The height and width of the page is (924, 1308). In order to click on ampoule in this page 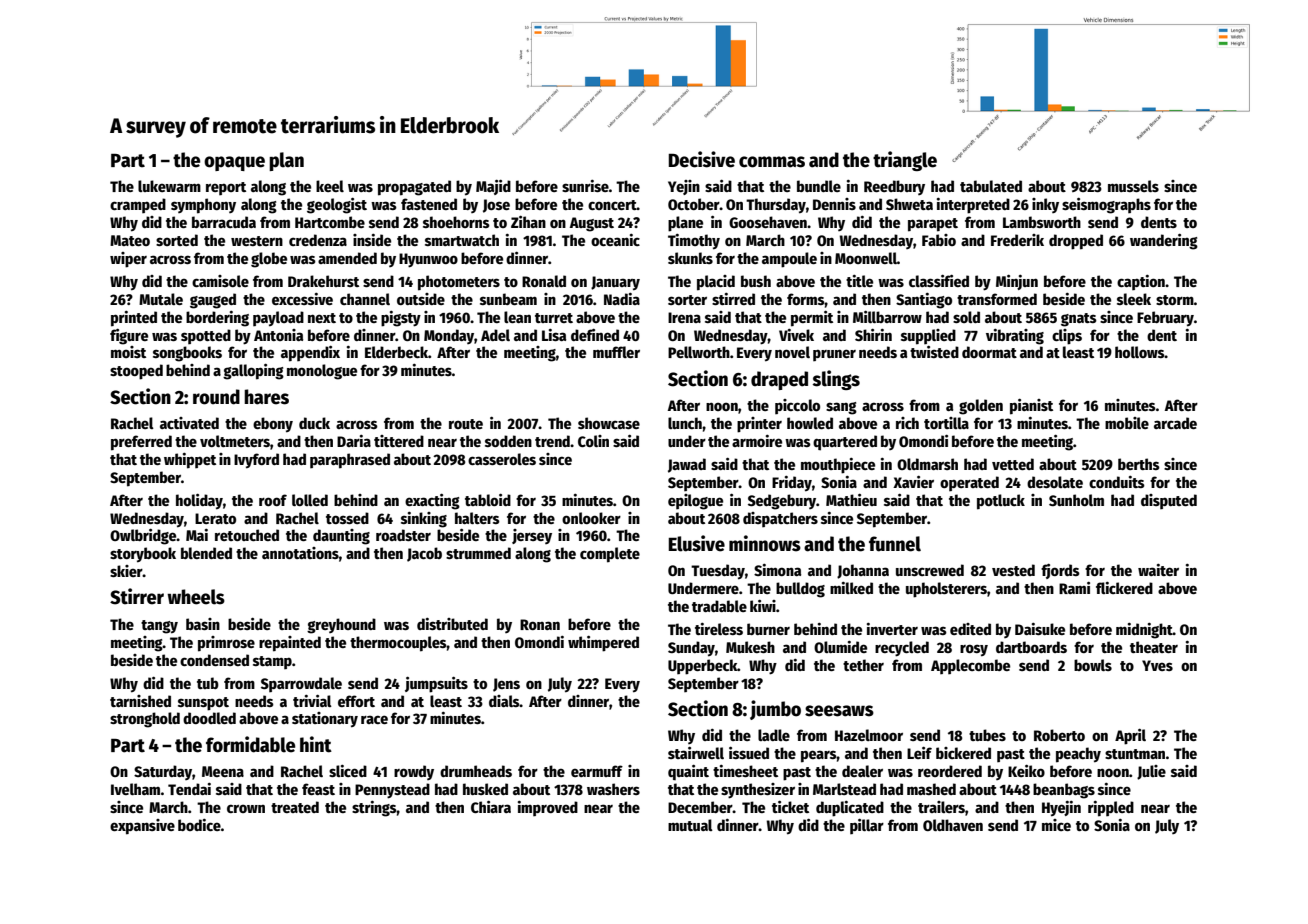, I will do `click(789, 260)`.
